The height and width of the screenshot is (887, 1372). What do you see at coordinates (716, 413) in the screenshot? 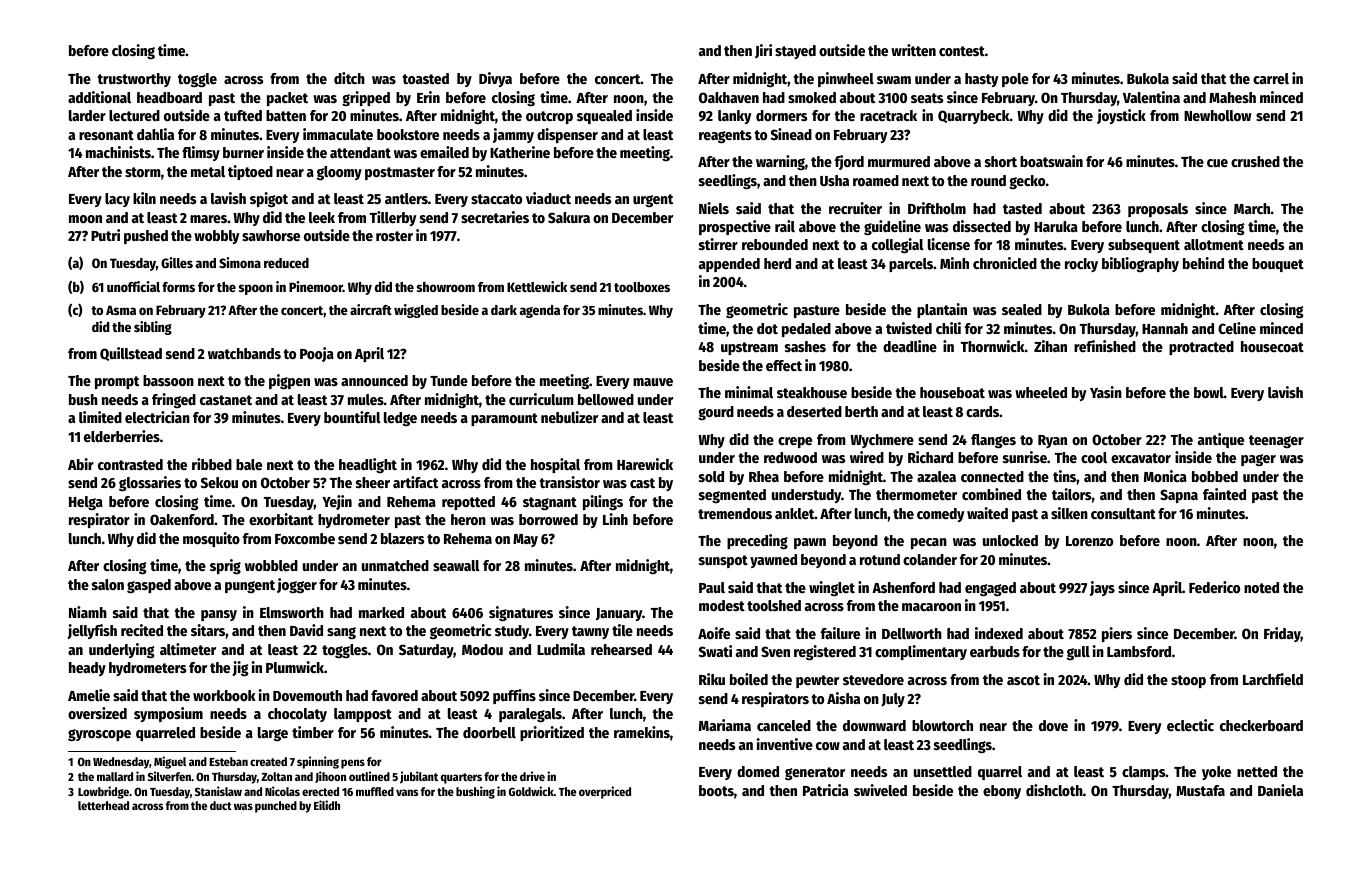
I see `gourd` at bounding box center [716, 413].
